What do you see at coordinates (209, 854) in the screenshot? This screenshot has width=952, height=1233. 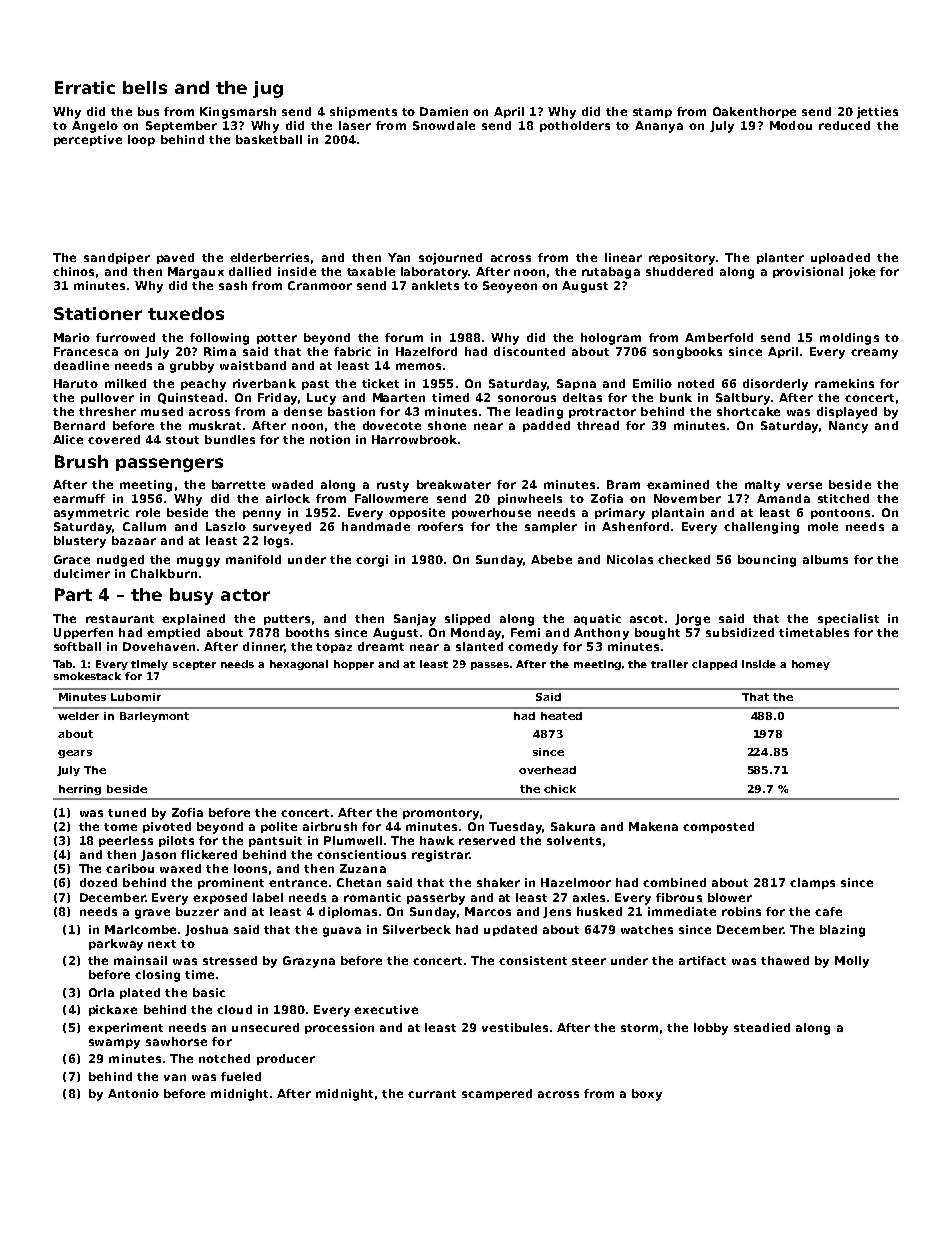 I see `flickered` at bounding box center [209, 854].
